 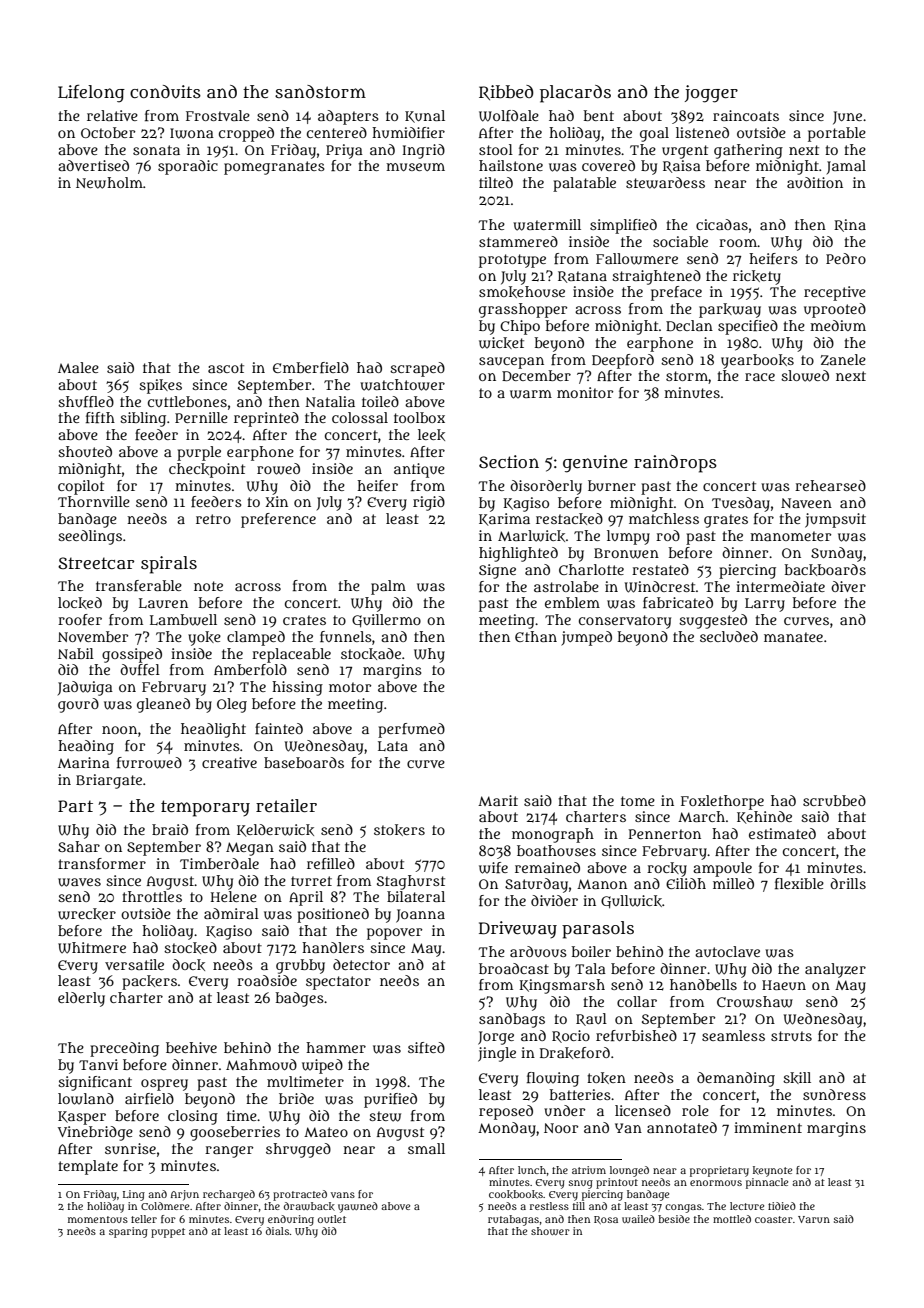 What do you see at coordinates (848, 883) in the page?
I see `drills` at bounding box center [848, 883].
